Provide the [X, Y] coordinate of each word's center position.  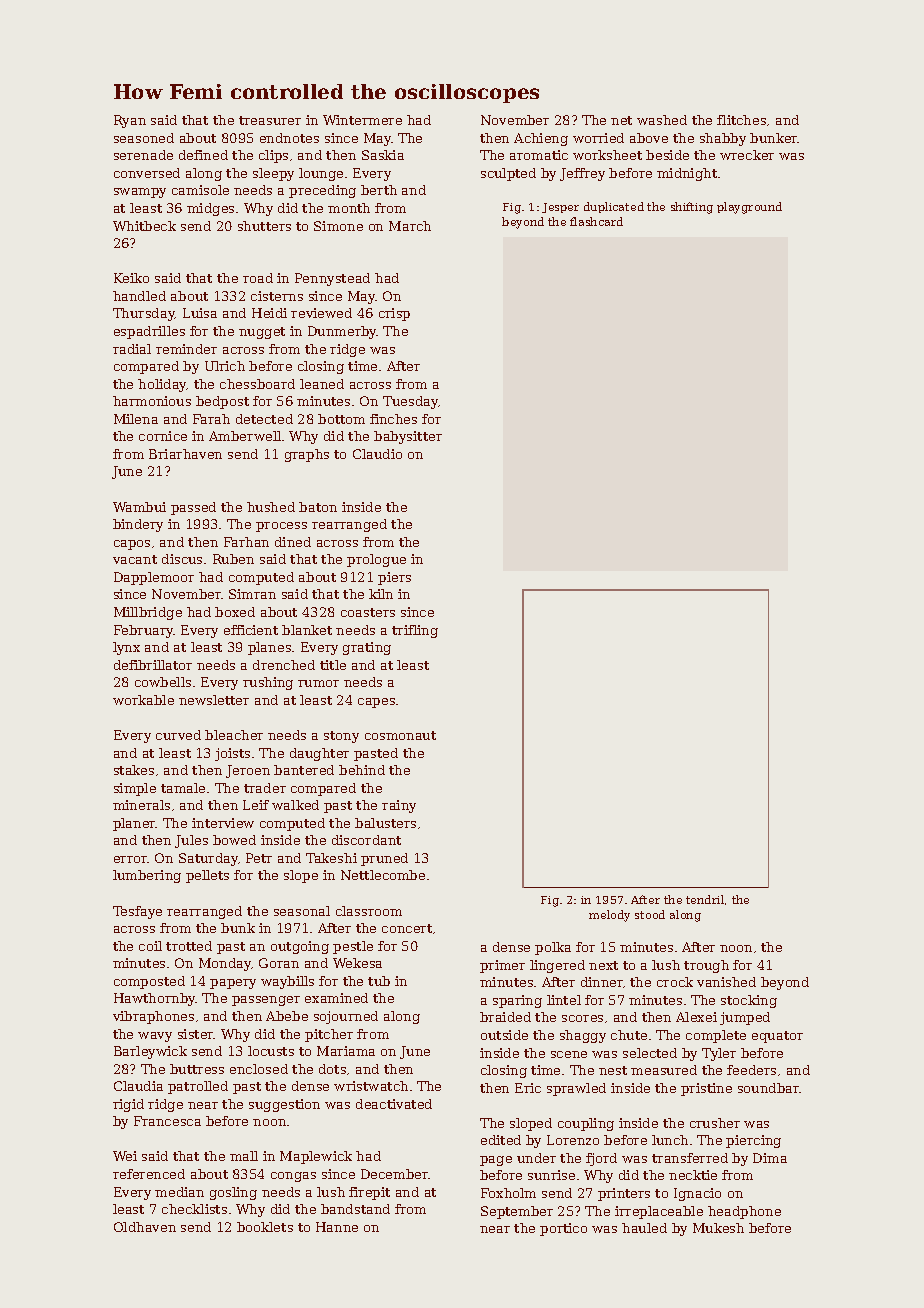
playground [749, 208]
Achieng [541, 139]
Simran [252, 594]
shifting [692, 208]
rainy [399, 806]
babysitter [408, 437]
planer [134, 824]
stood [650, 914]
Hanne [337, 1227]
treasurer [270, 120]
